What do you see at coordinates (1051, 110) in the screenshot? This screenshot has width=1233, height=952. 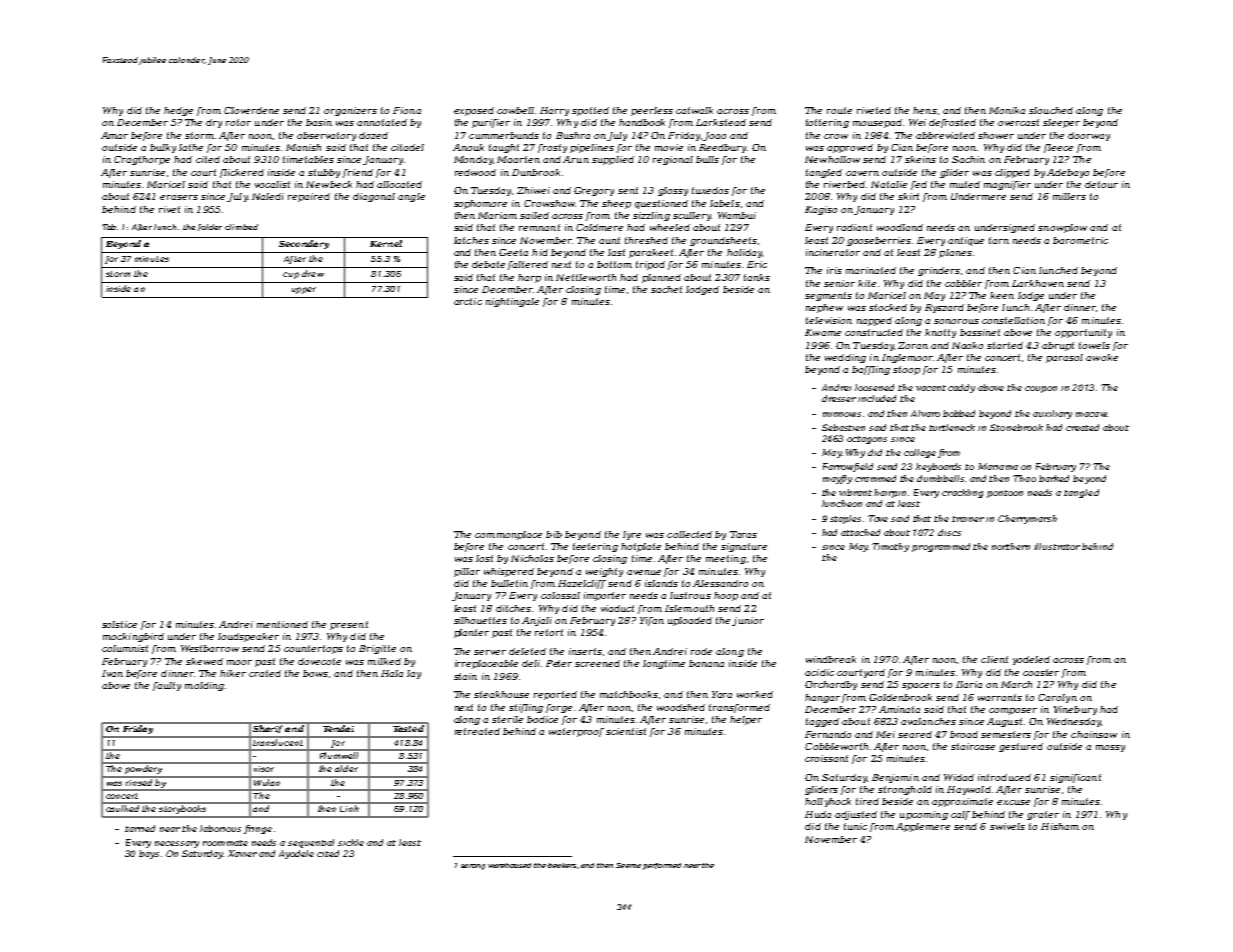 I see `slouched` at bounding box center [1051, 110].
